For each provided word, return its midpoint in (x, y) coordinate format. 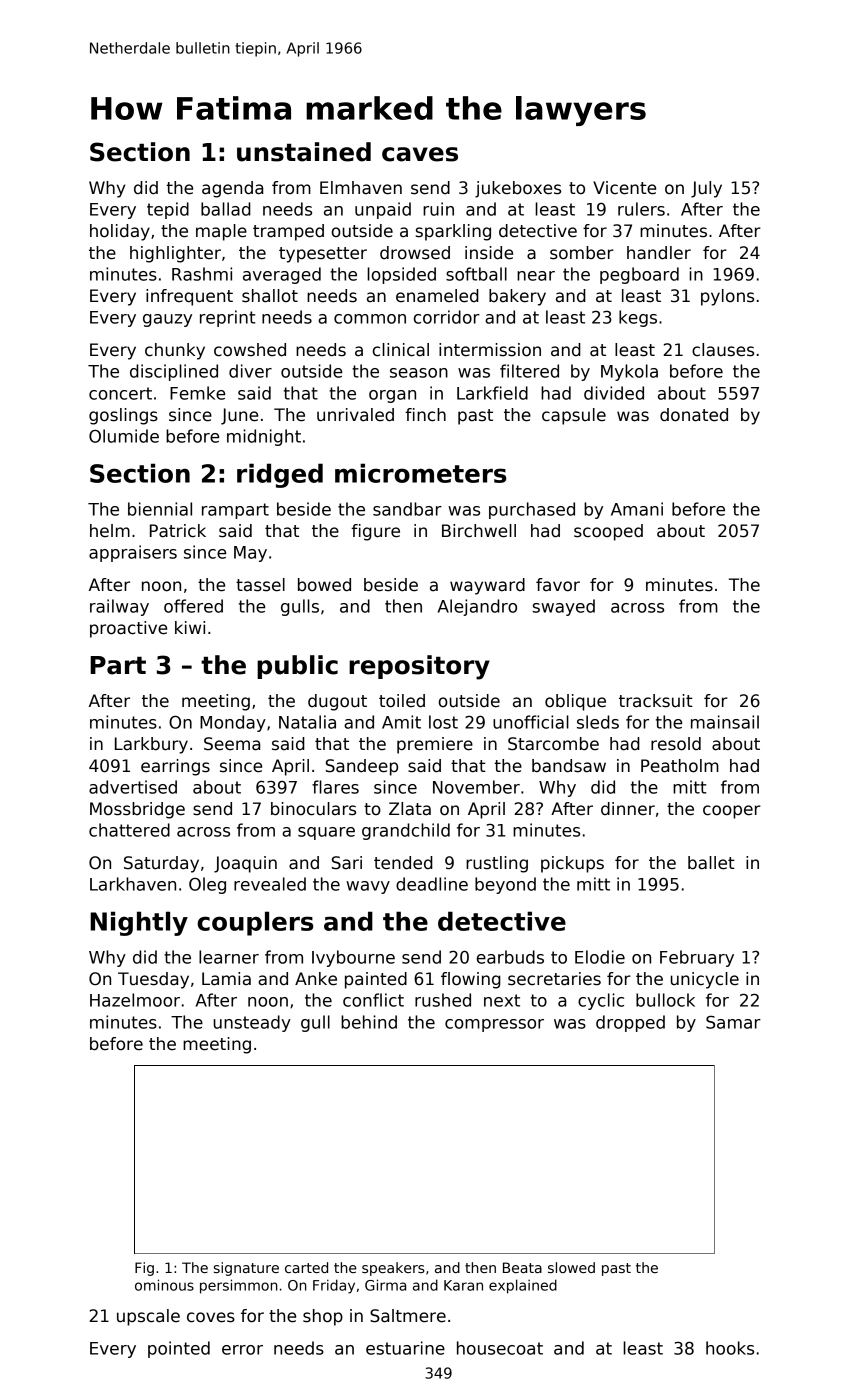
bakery (517, 297)
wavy (368, 887)
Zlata (410, 809)
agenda (232, 189)
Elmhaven (361, 188)
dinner (628, 809)
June (239, 416)
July (706, 189)
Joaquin (245, 864)
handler (659, 253)
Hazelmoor (135, 1000)
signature (246, 1269)
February (697, 958)
